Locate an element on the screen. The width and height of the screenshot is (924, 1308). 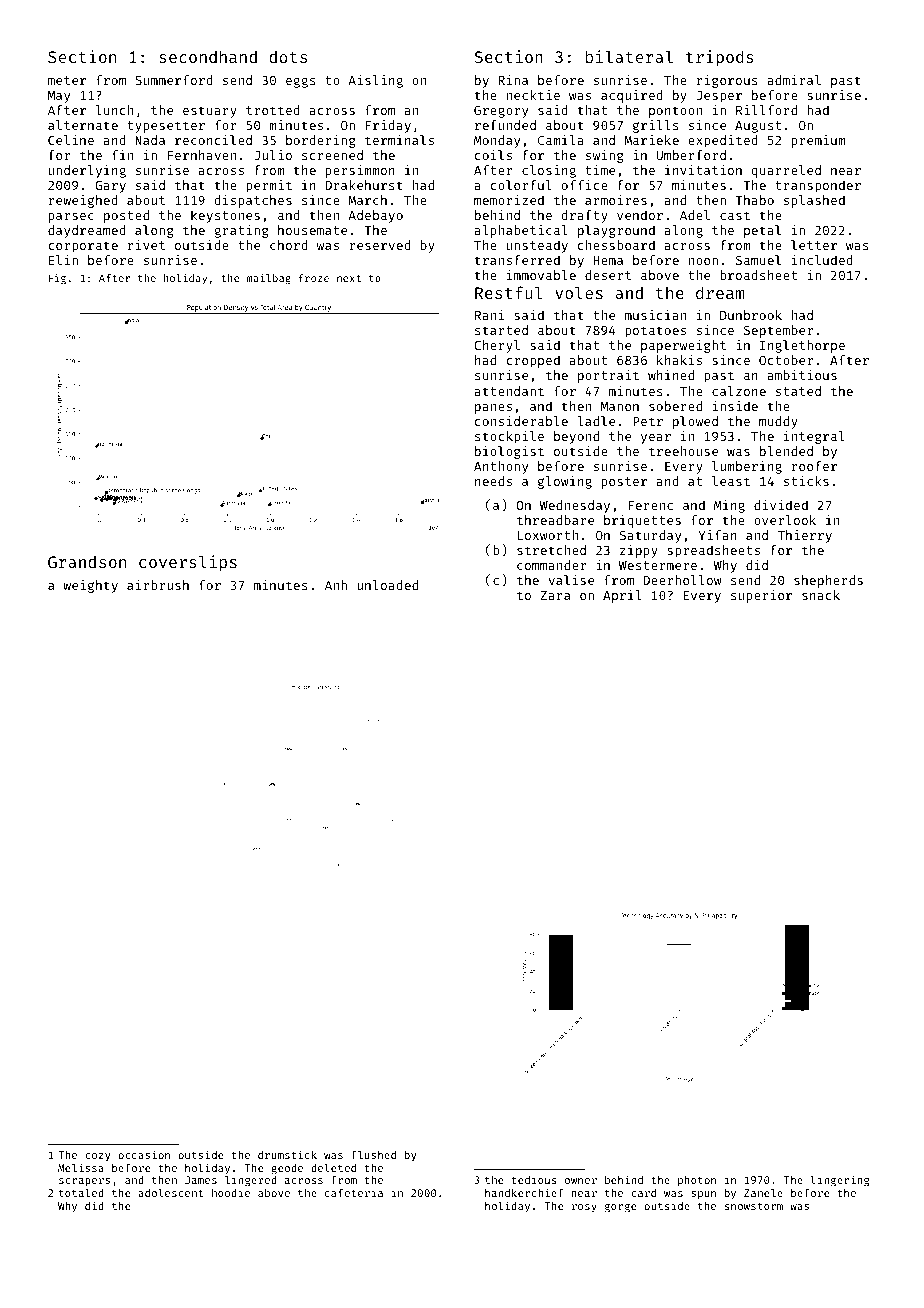
tedious is located at coordinates (534, 1179).
